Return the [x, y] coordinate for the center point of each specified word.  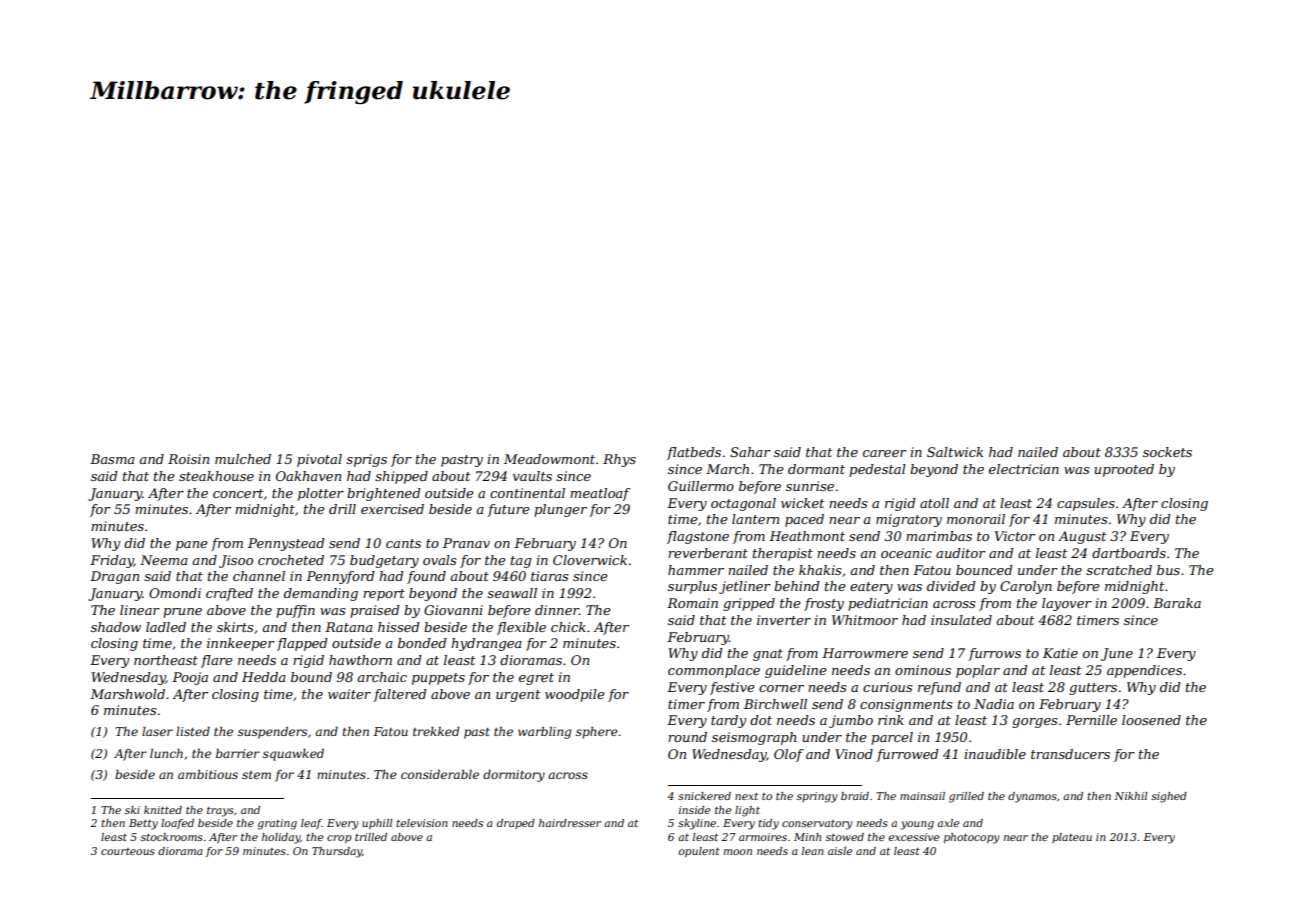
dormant [816, 469]
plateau [1072, 838]
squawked [293, 755]
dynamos [1032, 797]
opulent [699, 852]
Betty [143, 824]
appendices [1144, 671]
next [746, 796]
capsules [1086, 504]
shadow [116, 627]
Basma [112, 459]
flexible [521, 628]
